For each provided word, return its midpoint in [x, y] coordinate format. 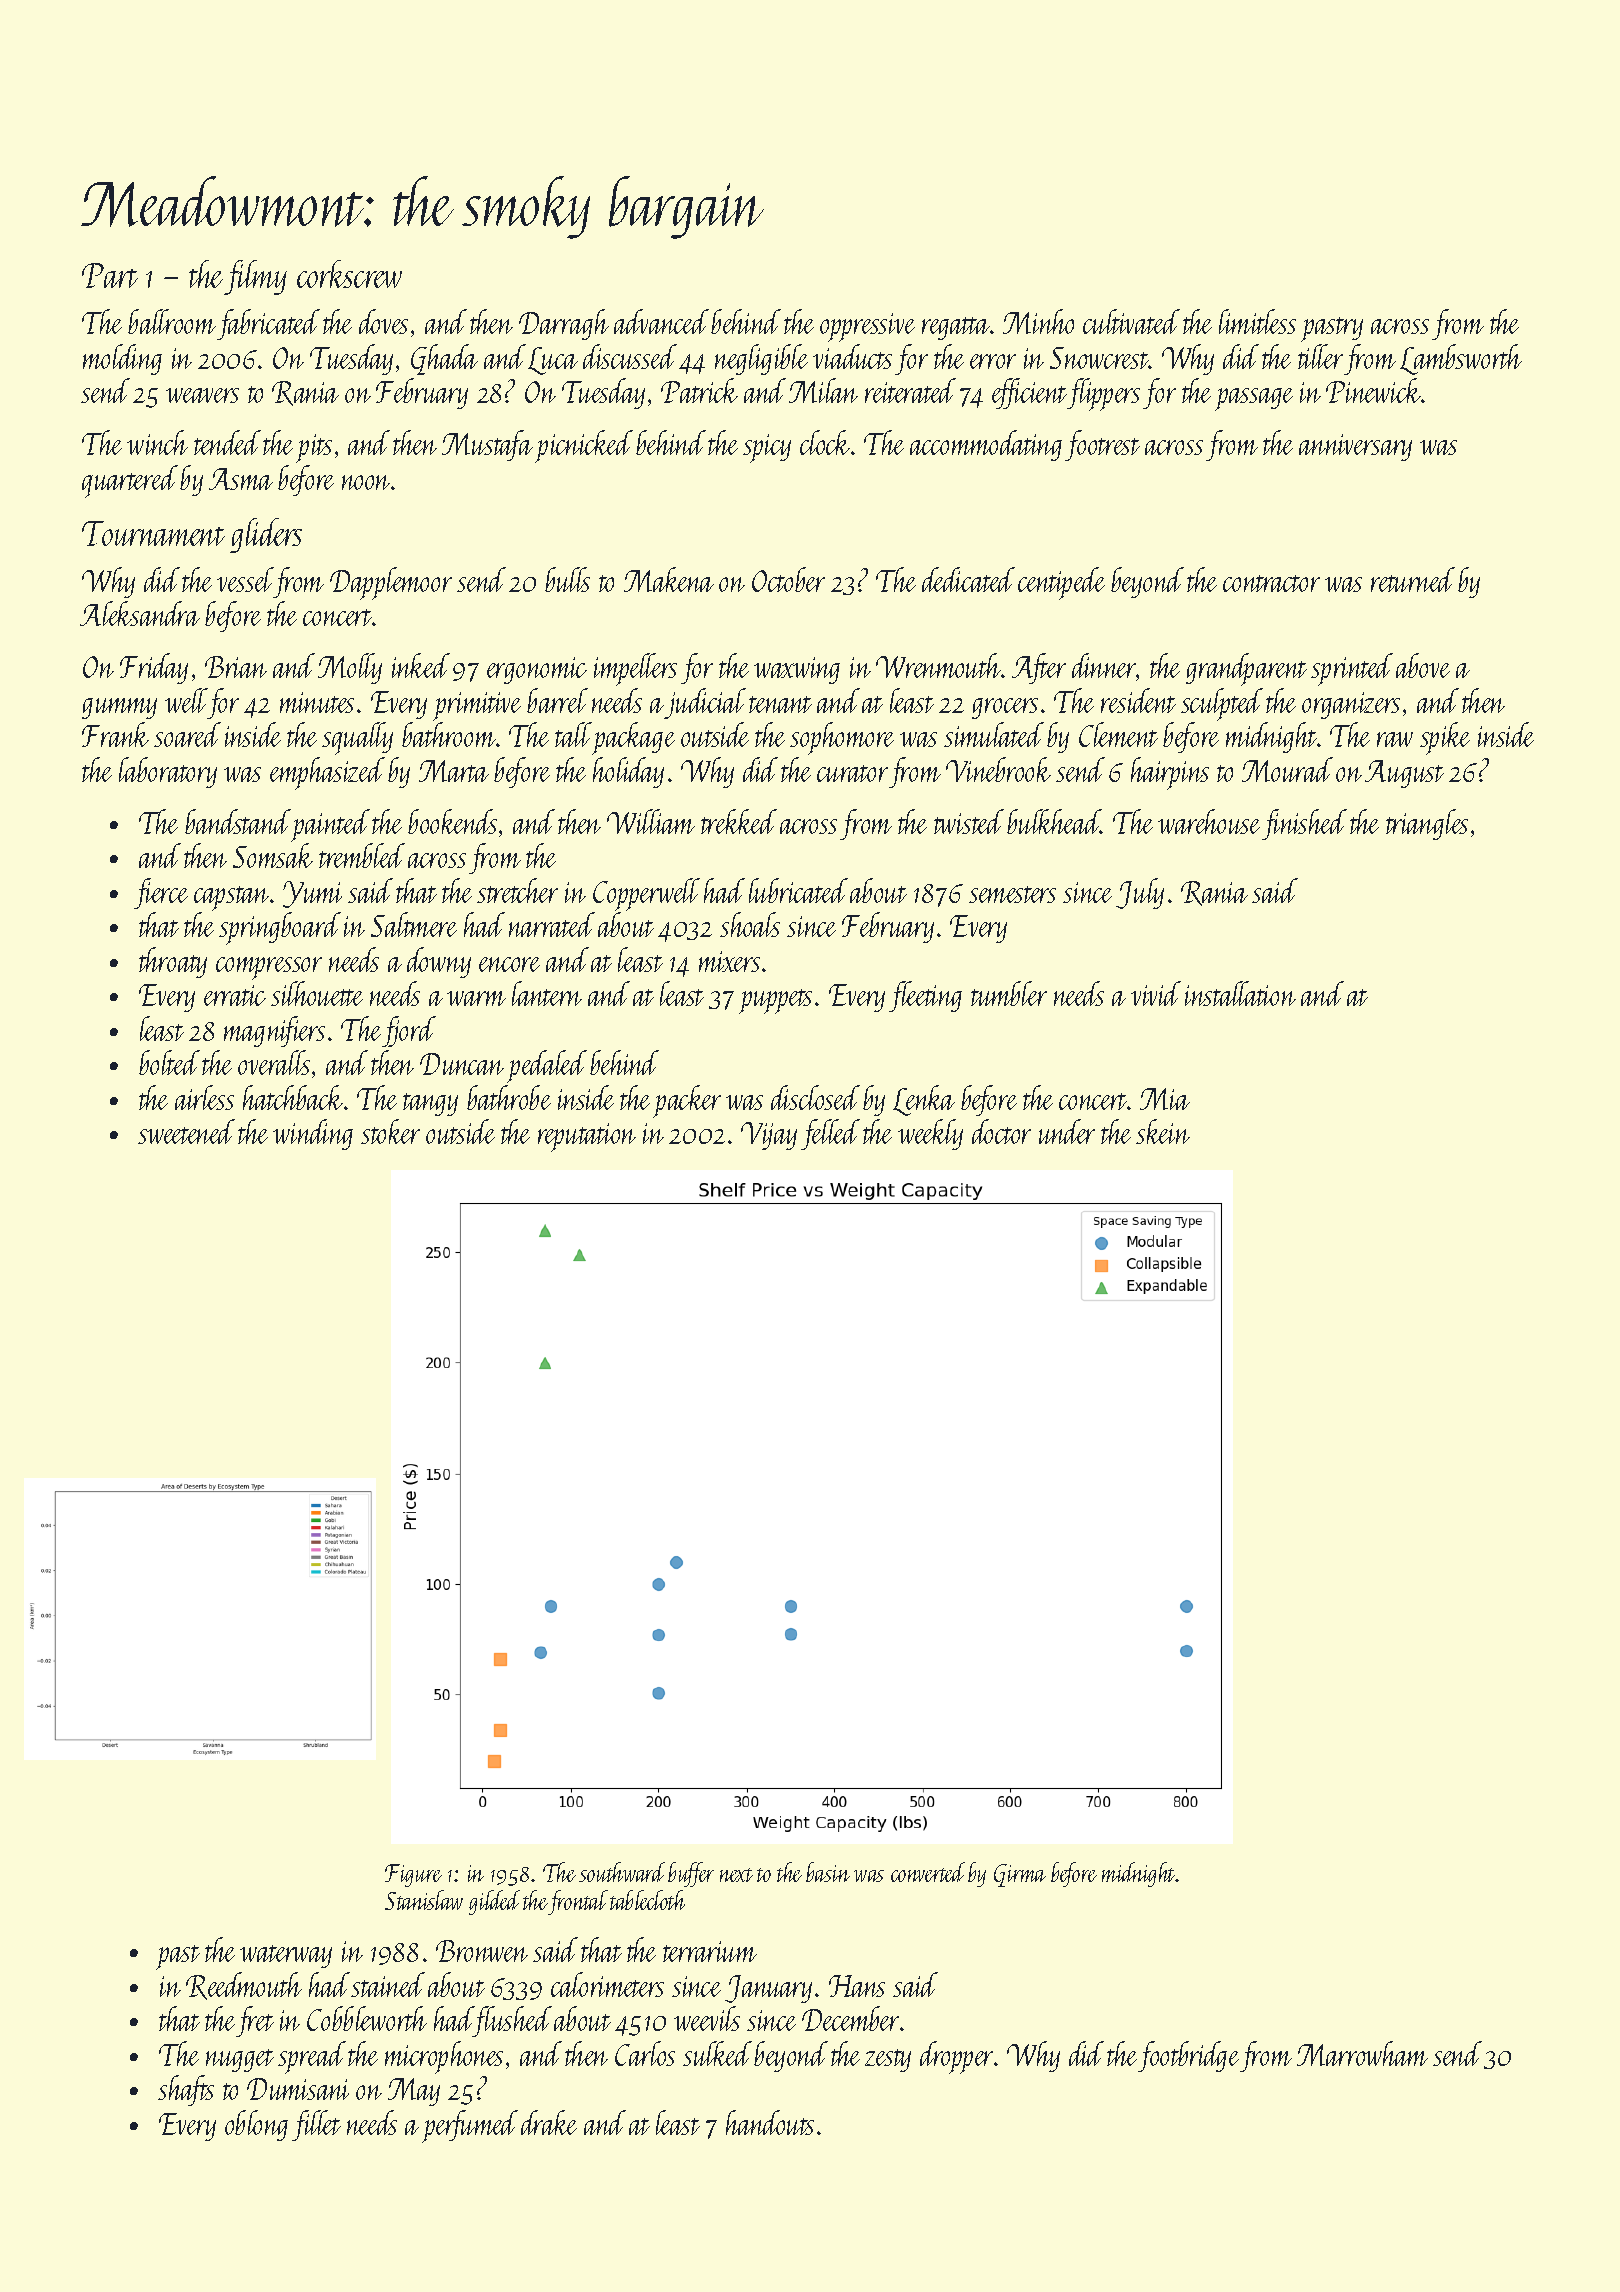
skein [1163, 1131]
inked [421, 665]
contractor [1271, 583]
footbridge [1188, 2056]
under [1067, 1131]
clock [825, 442]
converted [928, 1872]
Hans [857, 1986]
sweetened [186, 1131]
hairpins [1170, 773]
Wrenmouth [938, 665]
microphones [444, 2057]
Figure [413, 1875]
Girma [1020, 1875]
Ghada [444, 359]
